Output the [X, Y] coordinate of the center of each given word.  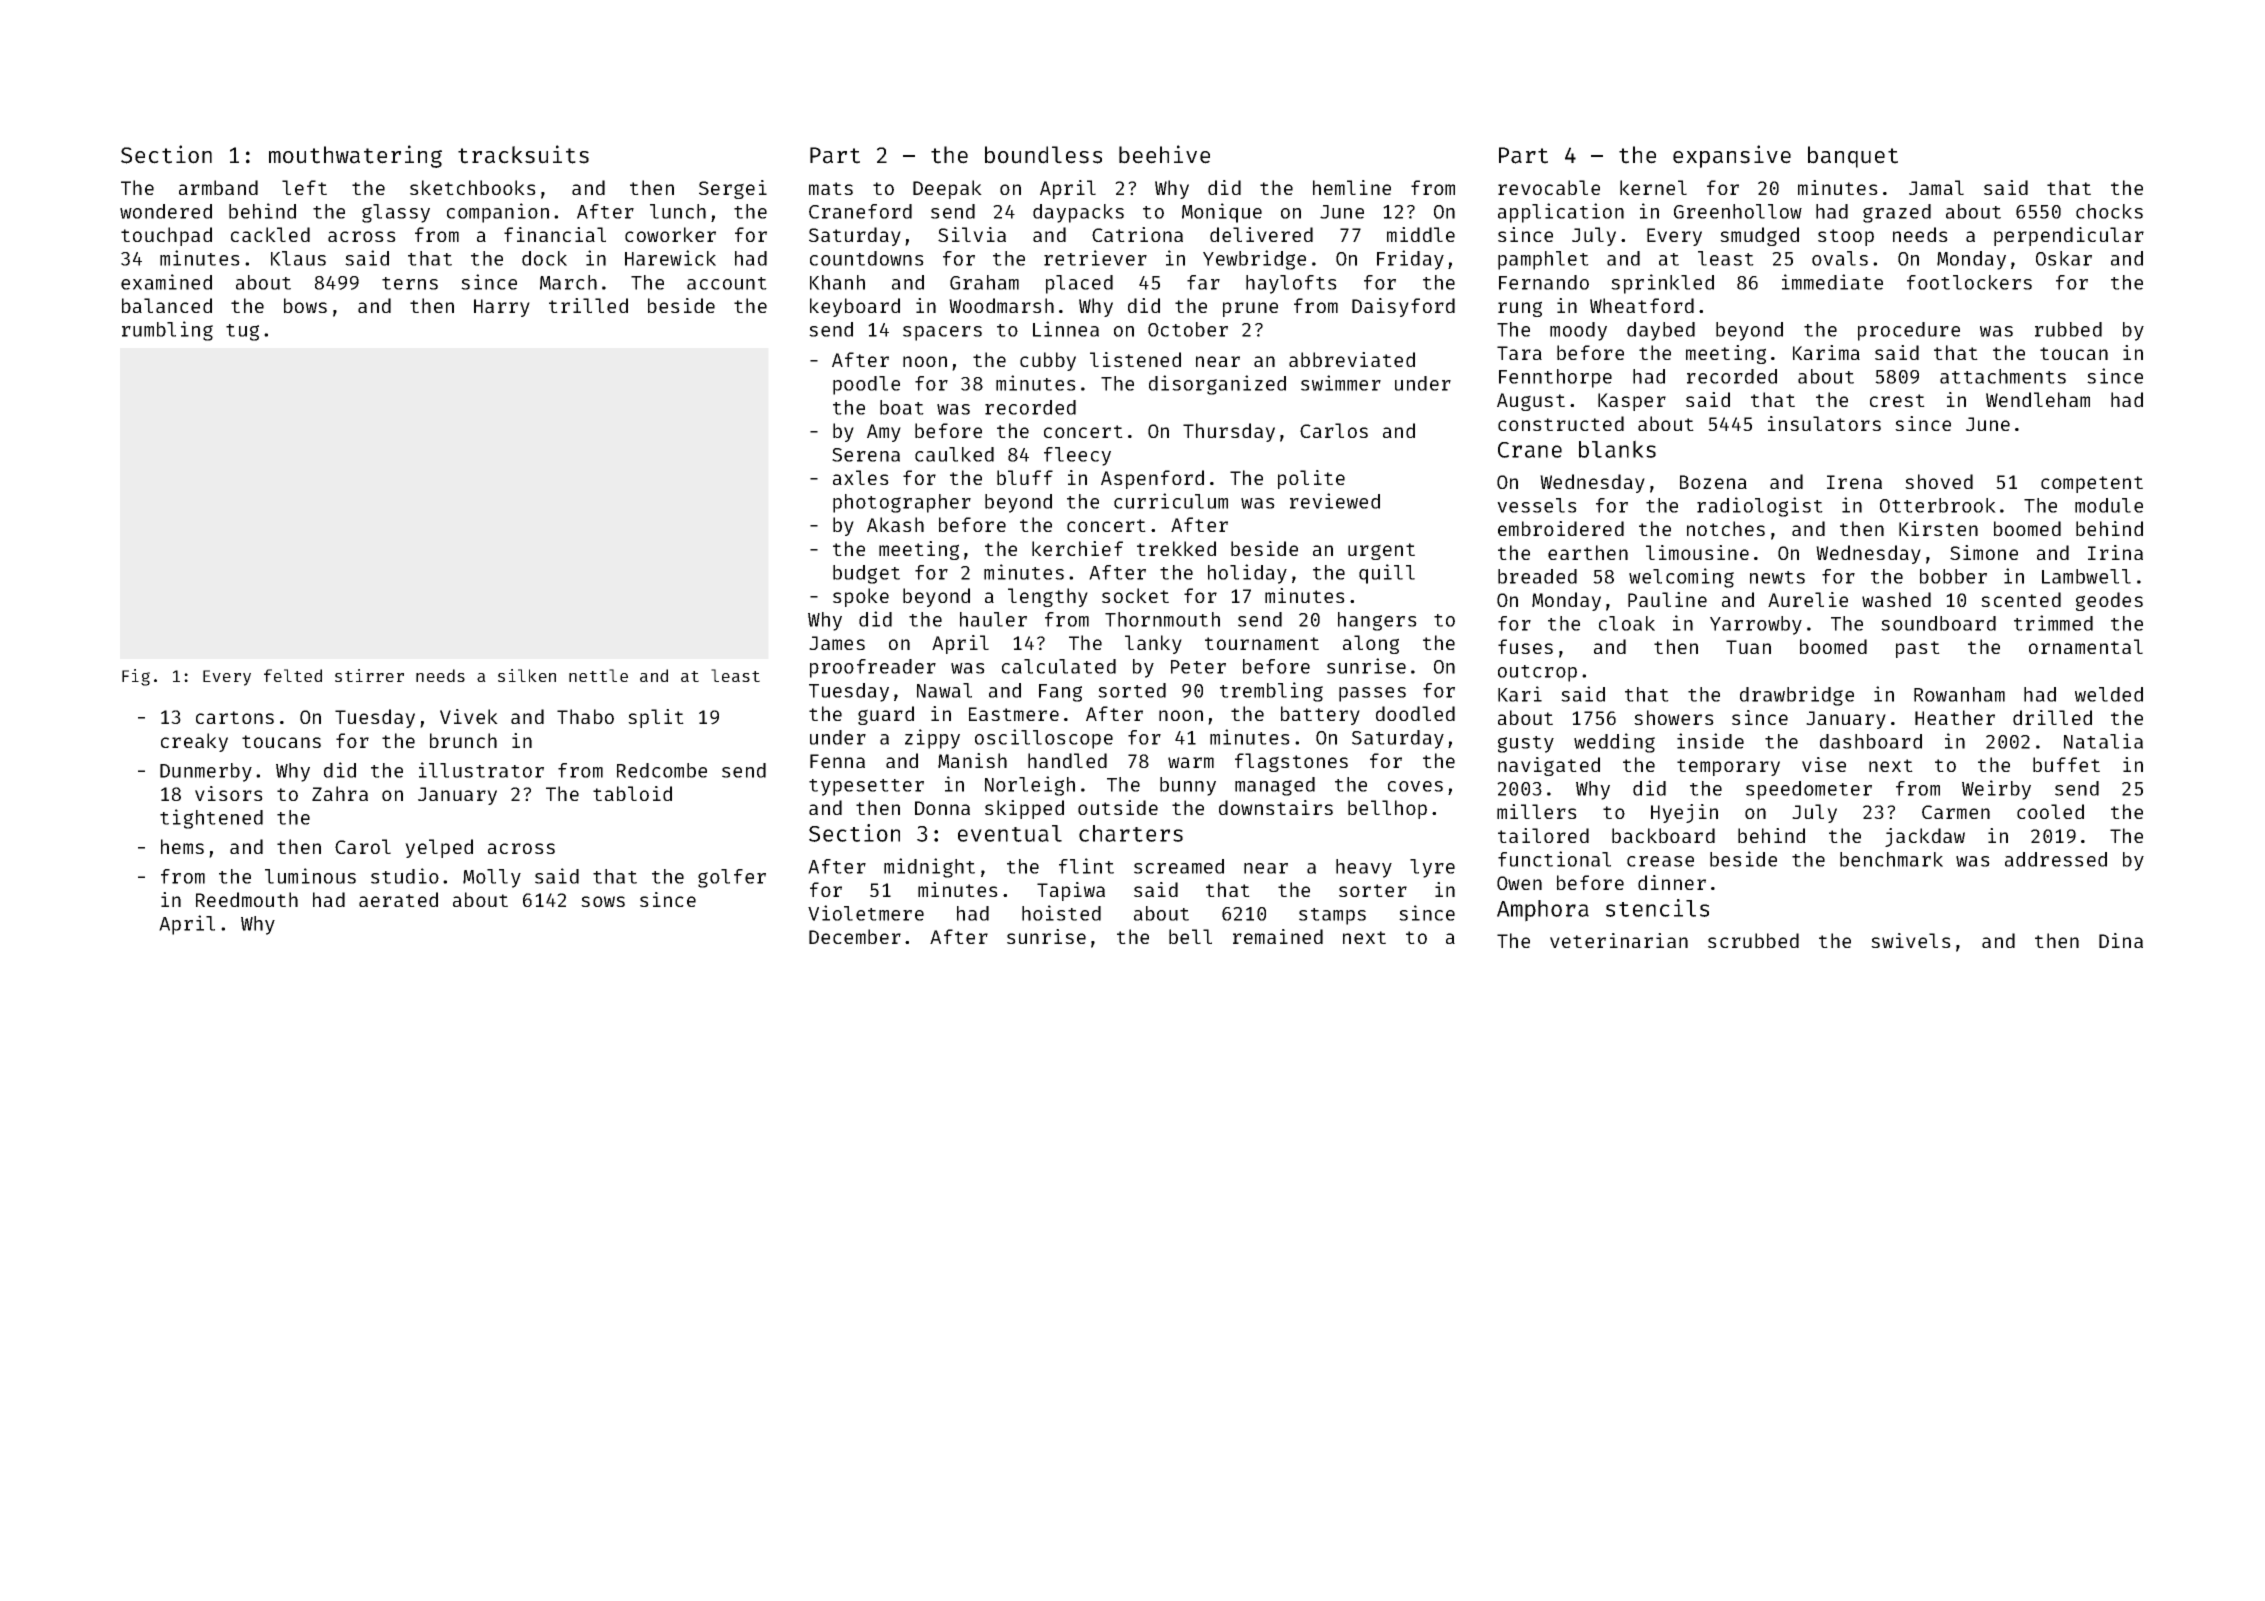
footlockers [1969, 282]
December [855, 936]
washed [1896, 599]
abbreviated [1352, 359]
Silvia [972, 234]
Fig [136, 677]
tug [242, 332]
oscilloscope [1044, 739]
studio [405, 876]
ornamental [2086, 646]
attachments [2003, 376]
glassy [396, 213]
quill [1387, 574]
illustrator [481, 770]
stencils [1657, 908]
